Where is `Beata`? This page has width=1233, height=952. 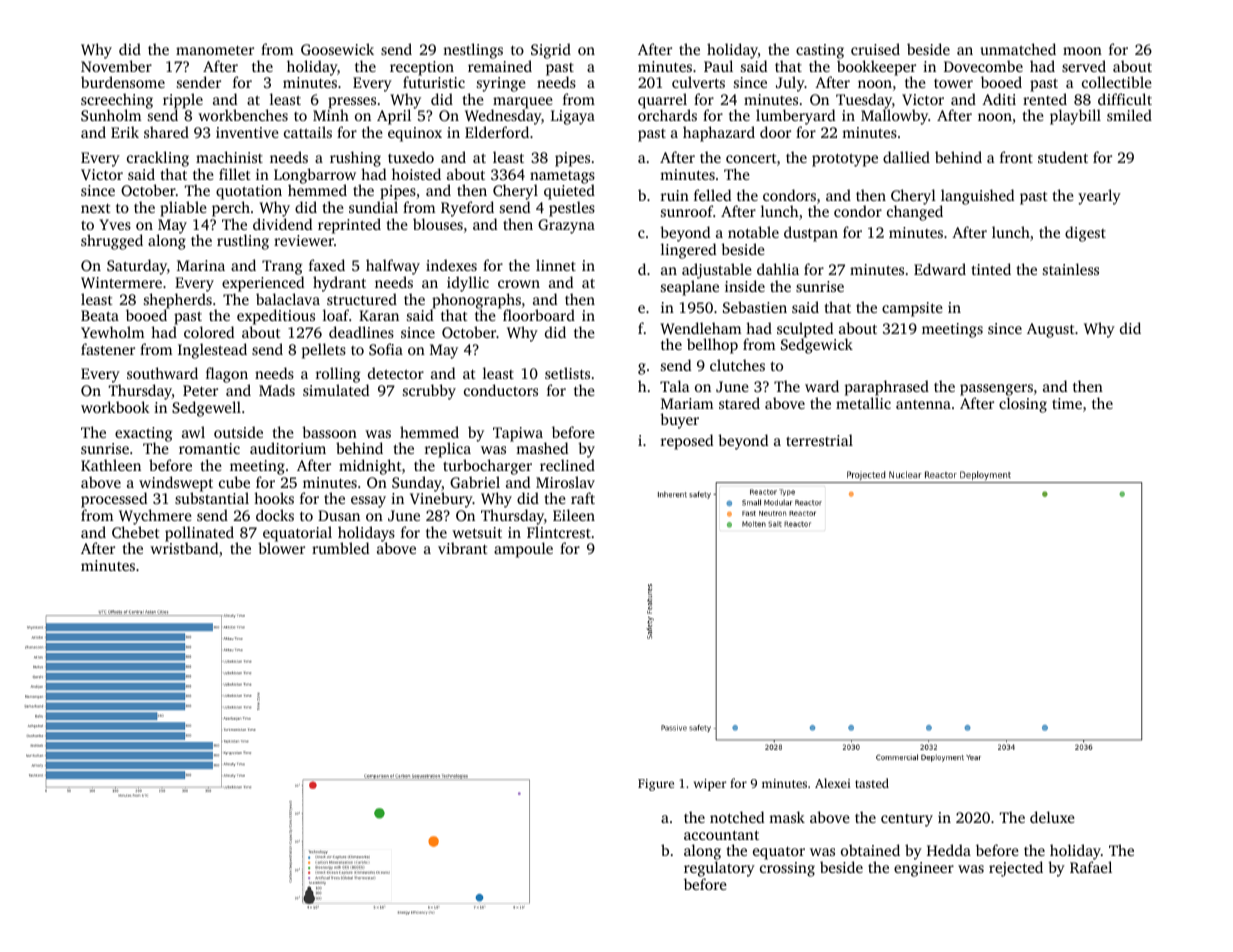 Beata is located at coordinates (100, 315).
